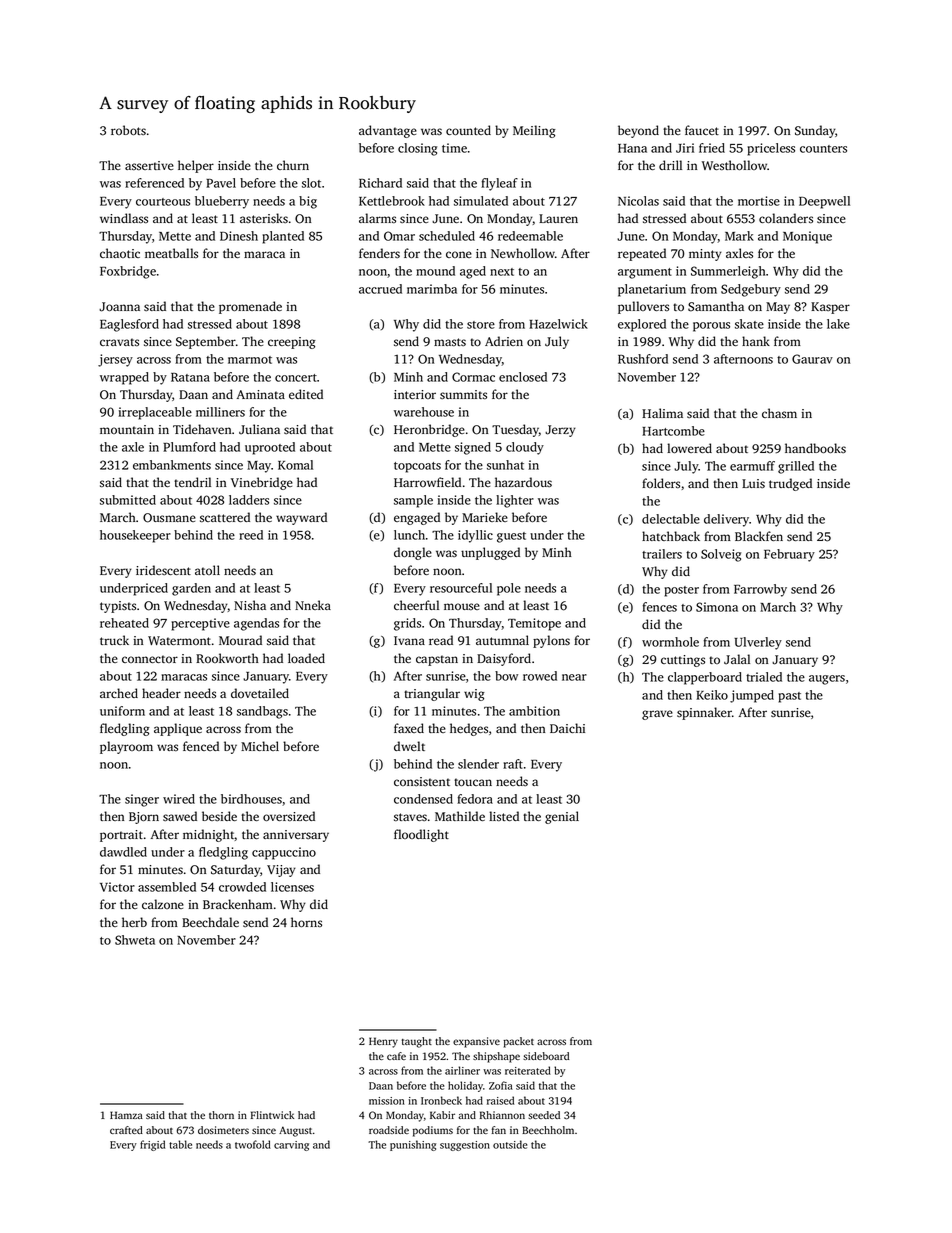 The width and height of the page is (952, 1233). Describe the element at coordinates (790, 484) in the page. I see `trudged` at that location.
